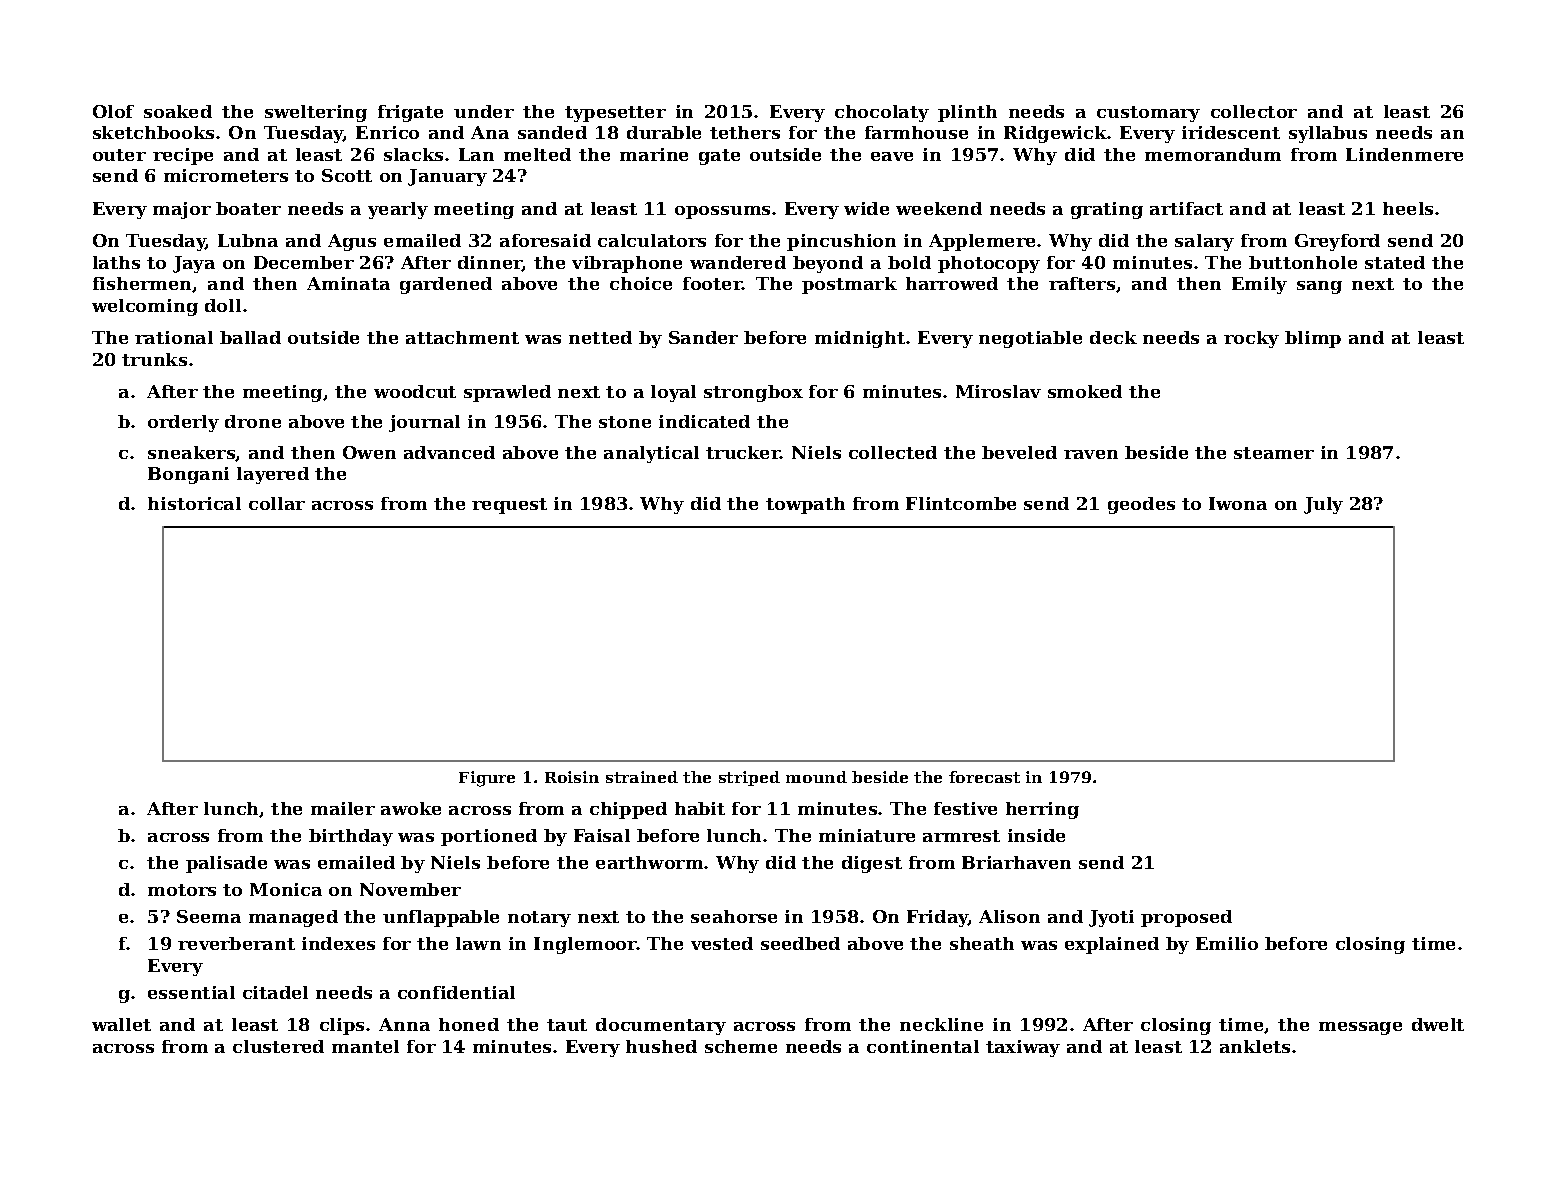 This screenshot has height=1203, width=1557. What do you see at coordinates (937, 918) in the screenshot?
I see `Friday` at bounding box center [937, 918].
